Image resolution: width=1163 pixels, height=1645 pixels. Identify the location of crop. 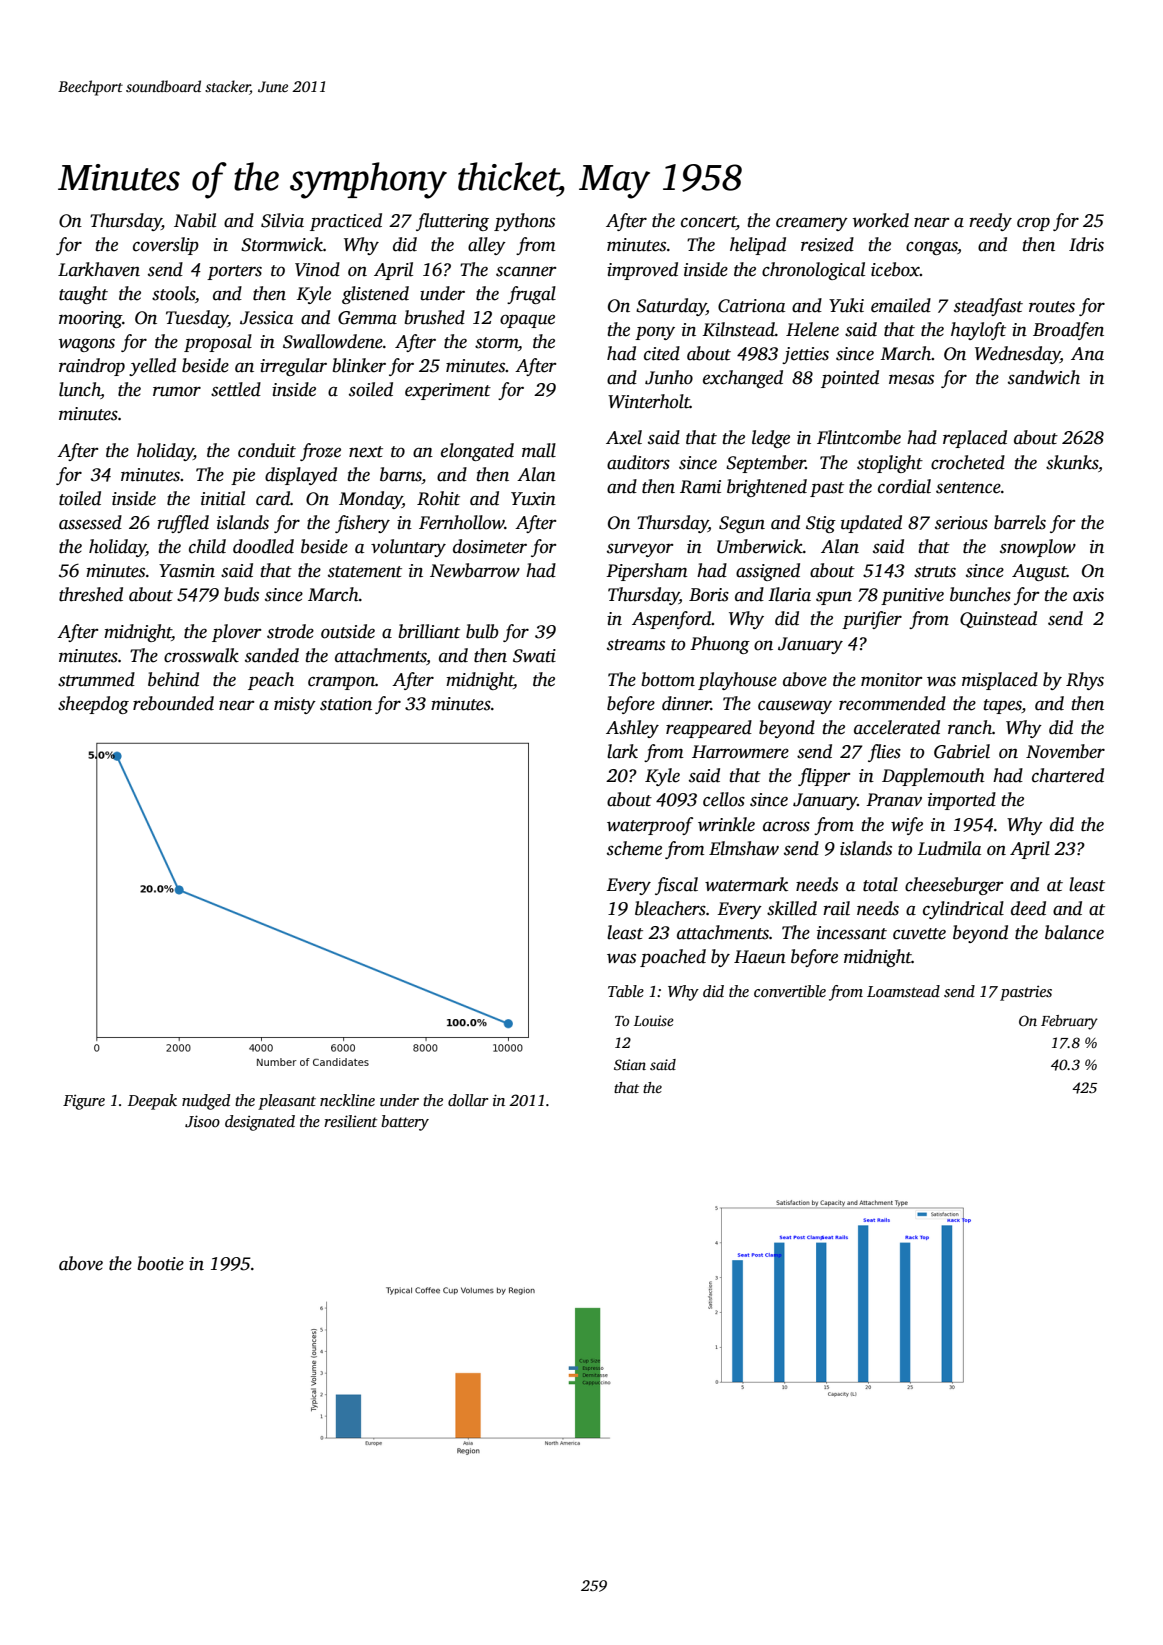
(1033, 224).
